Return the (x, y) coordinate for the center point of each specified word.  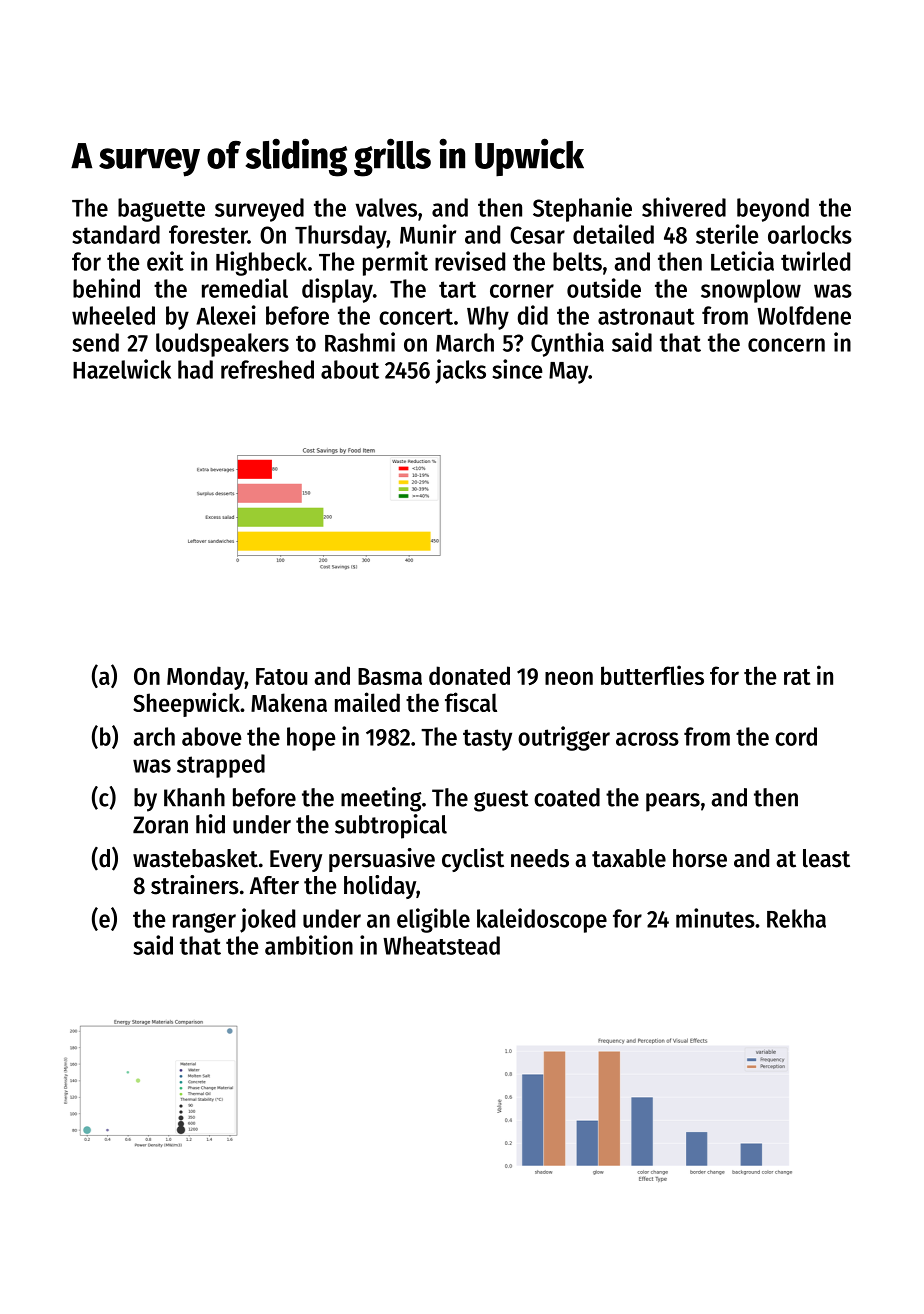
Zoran (160, 825)
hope (311, 739)
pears (673, 802)
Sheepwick (186, 704)
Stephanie (582, 209)
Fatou (281, 676)
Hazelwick (122, 369)
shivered (684, 207)
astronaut (646, 316)
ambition (309, 945)
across (647, 739)
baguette (161, 210)
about (350, 369)
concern (786, 345)
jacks (460, 371)
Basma (390, 676)
